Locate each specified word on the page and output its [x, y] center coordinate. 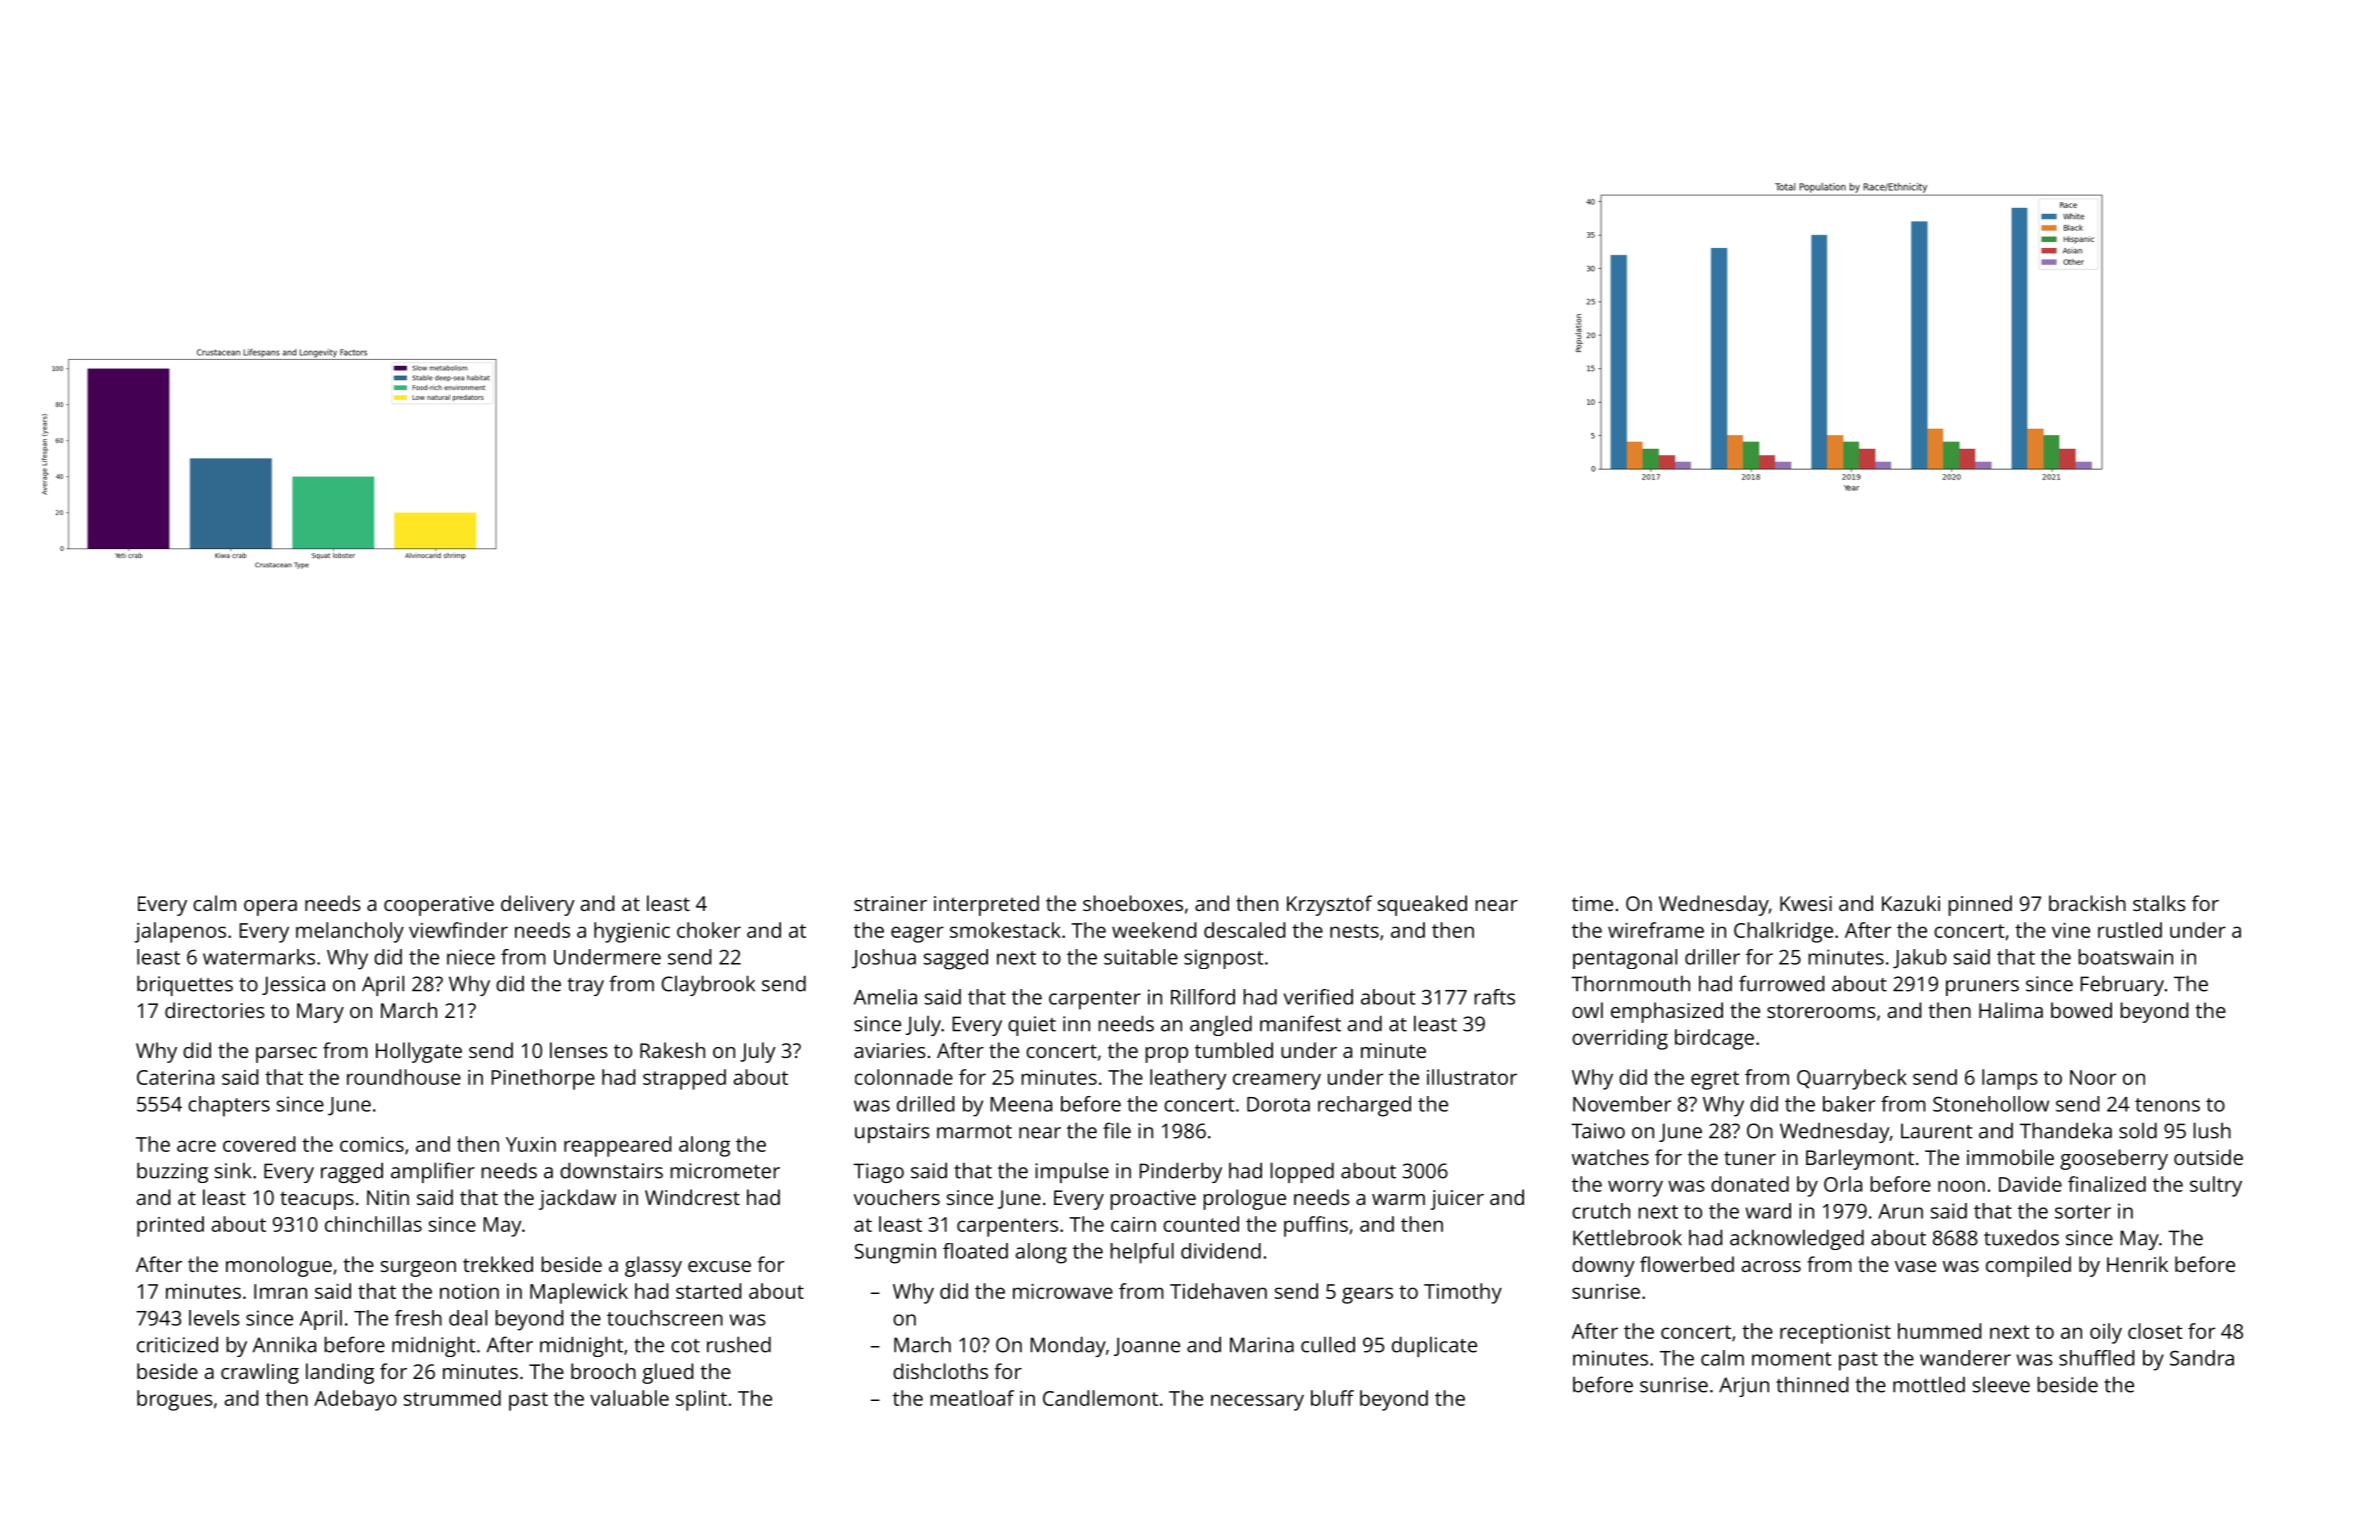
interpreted [986, 905]
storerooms [1821, 1011]
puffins [1316, 1226]
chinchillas [373, 1224]
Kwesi [1806, 903]
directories [215, 1010]
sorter [2083, 1212]
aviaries [890, 1050]
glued [667, 1373]
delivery [538, 905]
